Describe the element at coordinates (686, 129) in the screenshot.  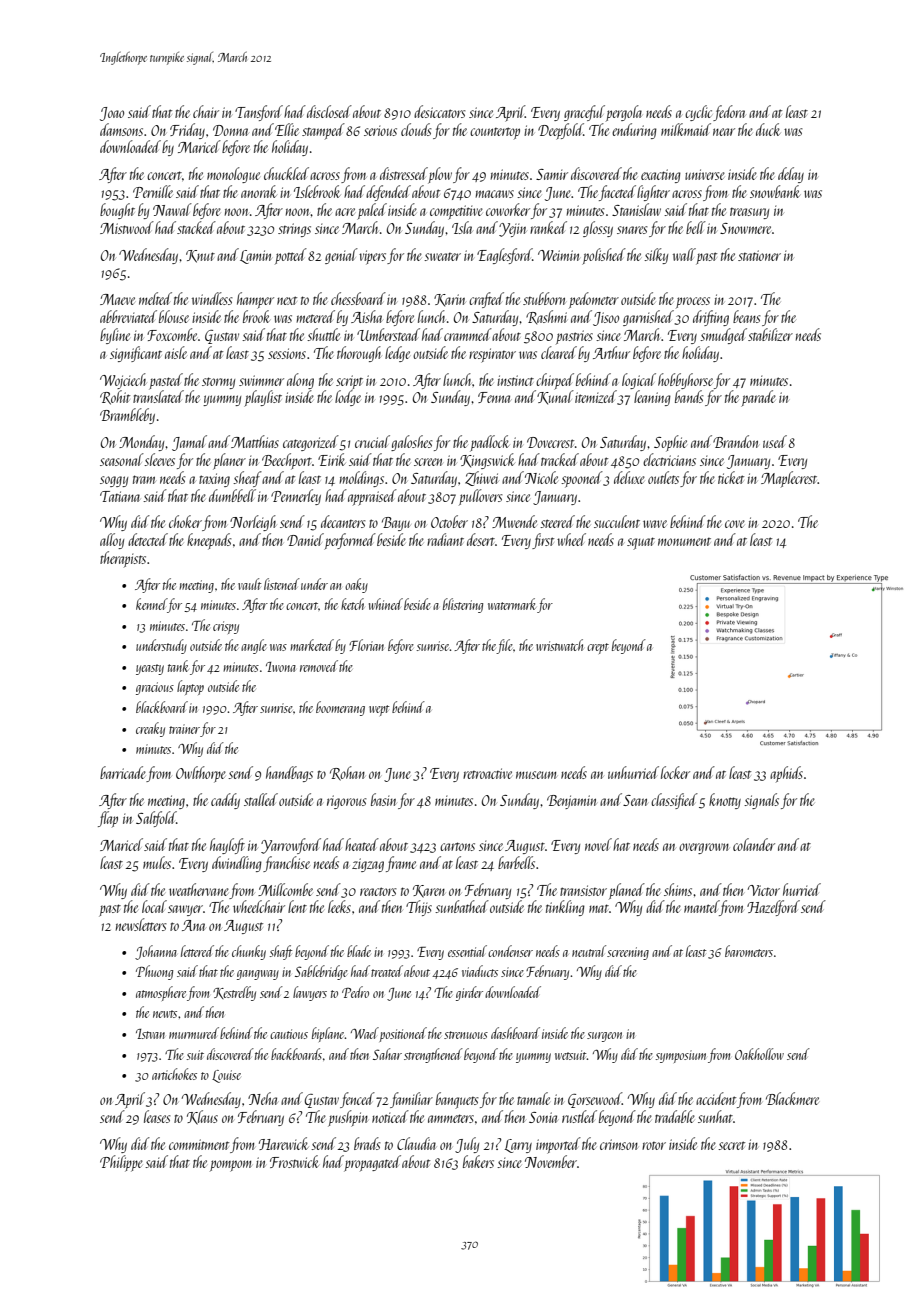
I see `milkmaid` at that location.
